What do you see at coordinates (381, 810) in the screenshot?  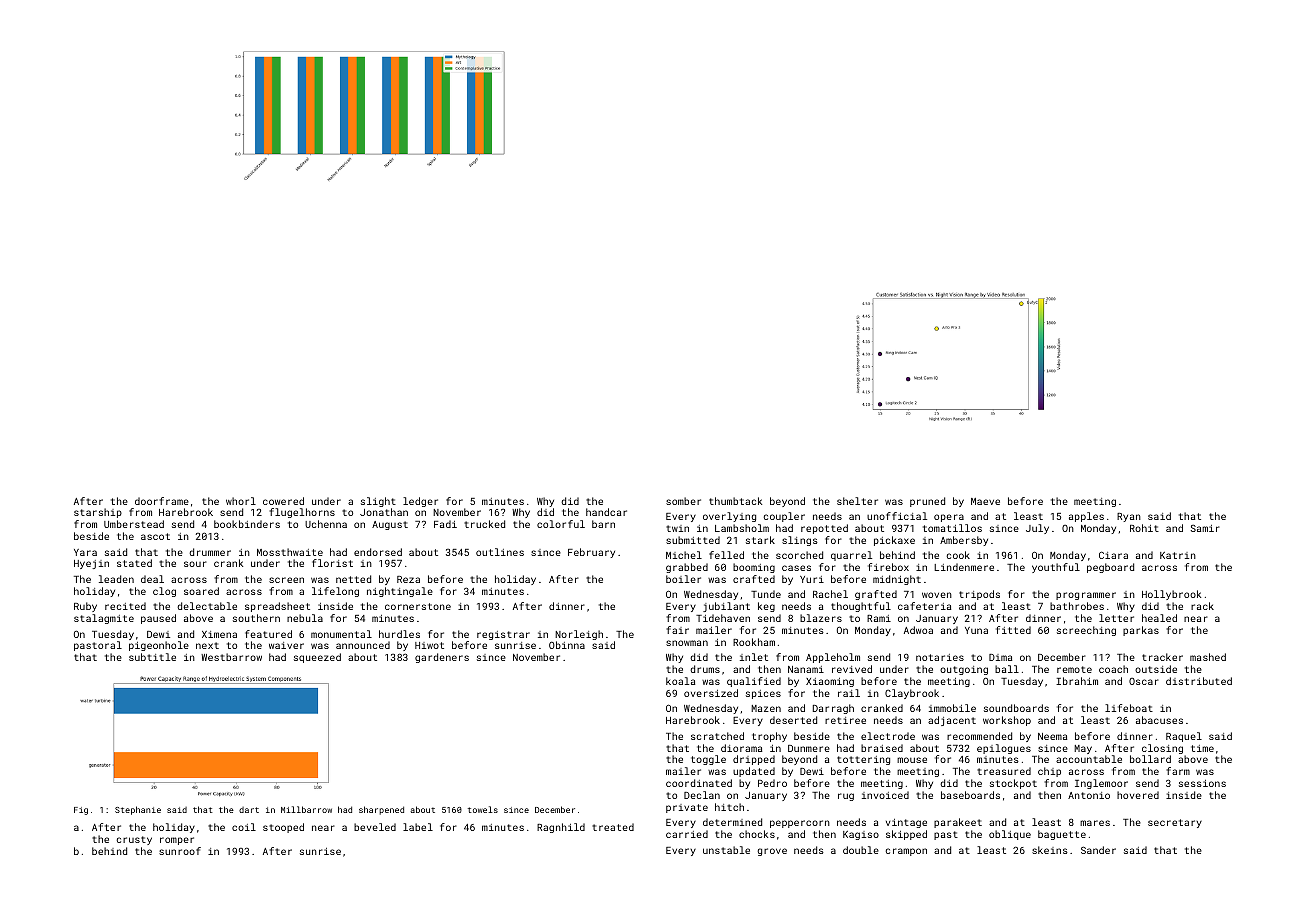 I see `sharpened` at bounding box center [381, 810].
